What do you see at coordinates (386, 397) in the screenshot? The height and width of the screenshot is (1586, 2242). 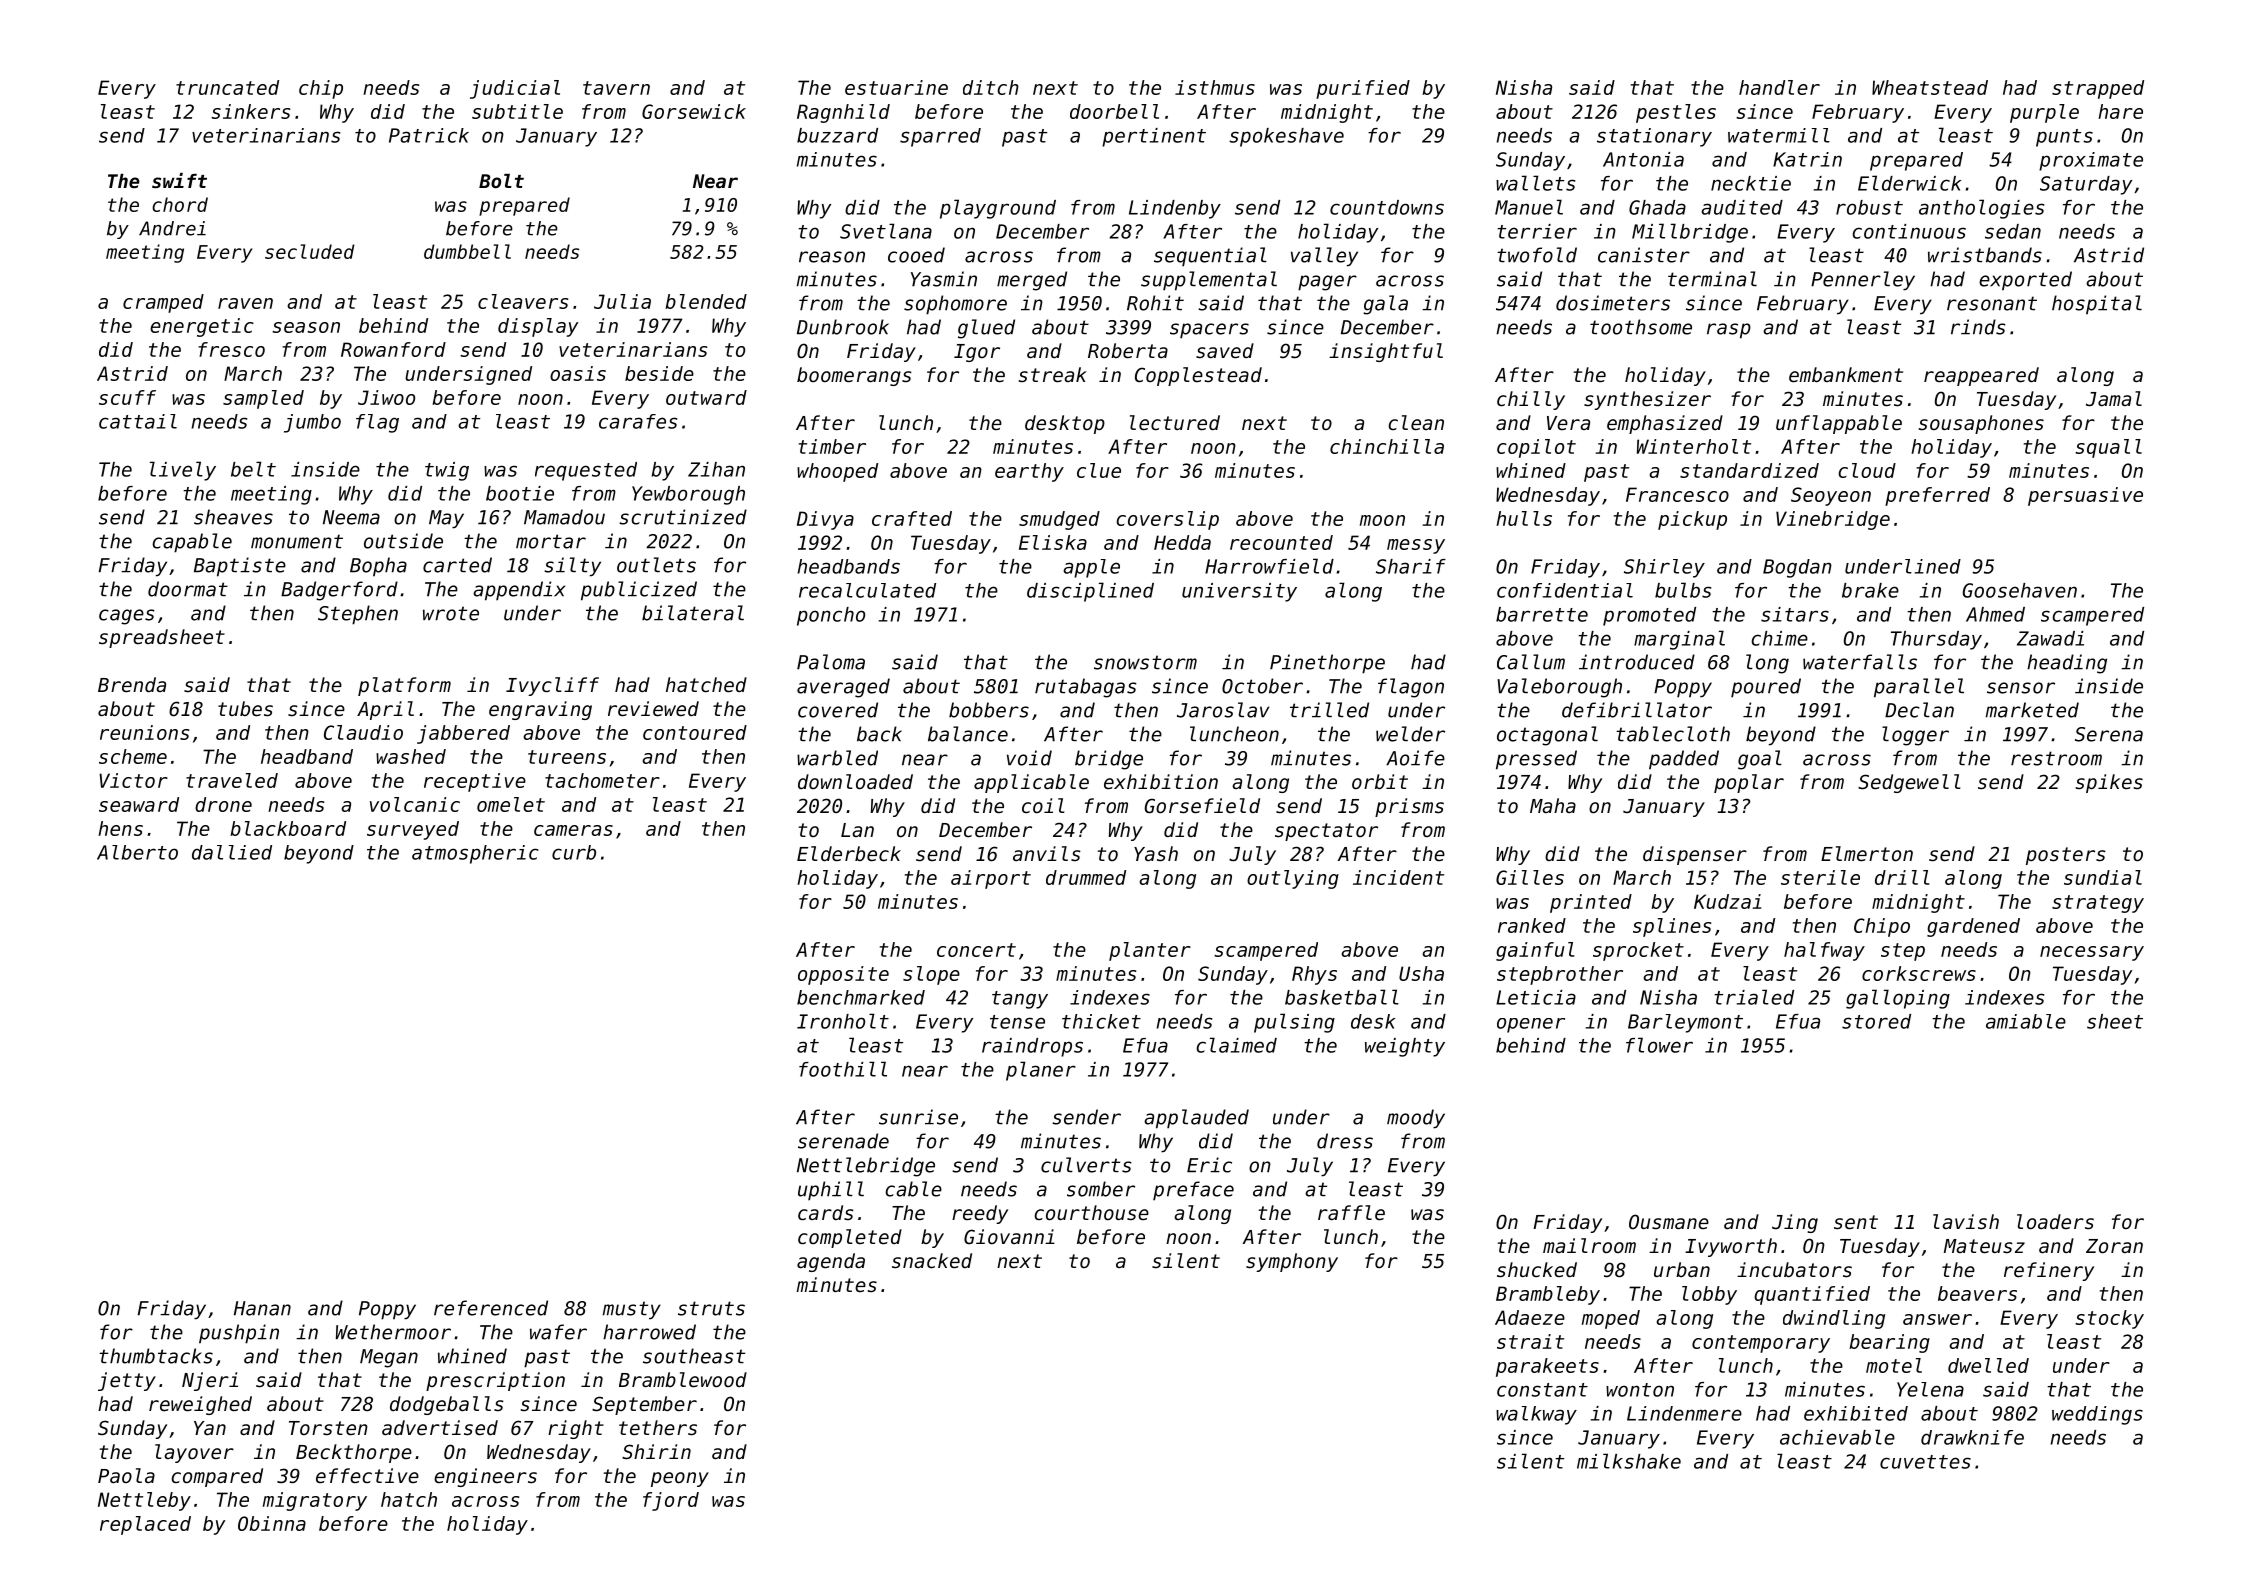 I see `Jiwoo` at bounding box center [386, 397].
